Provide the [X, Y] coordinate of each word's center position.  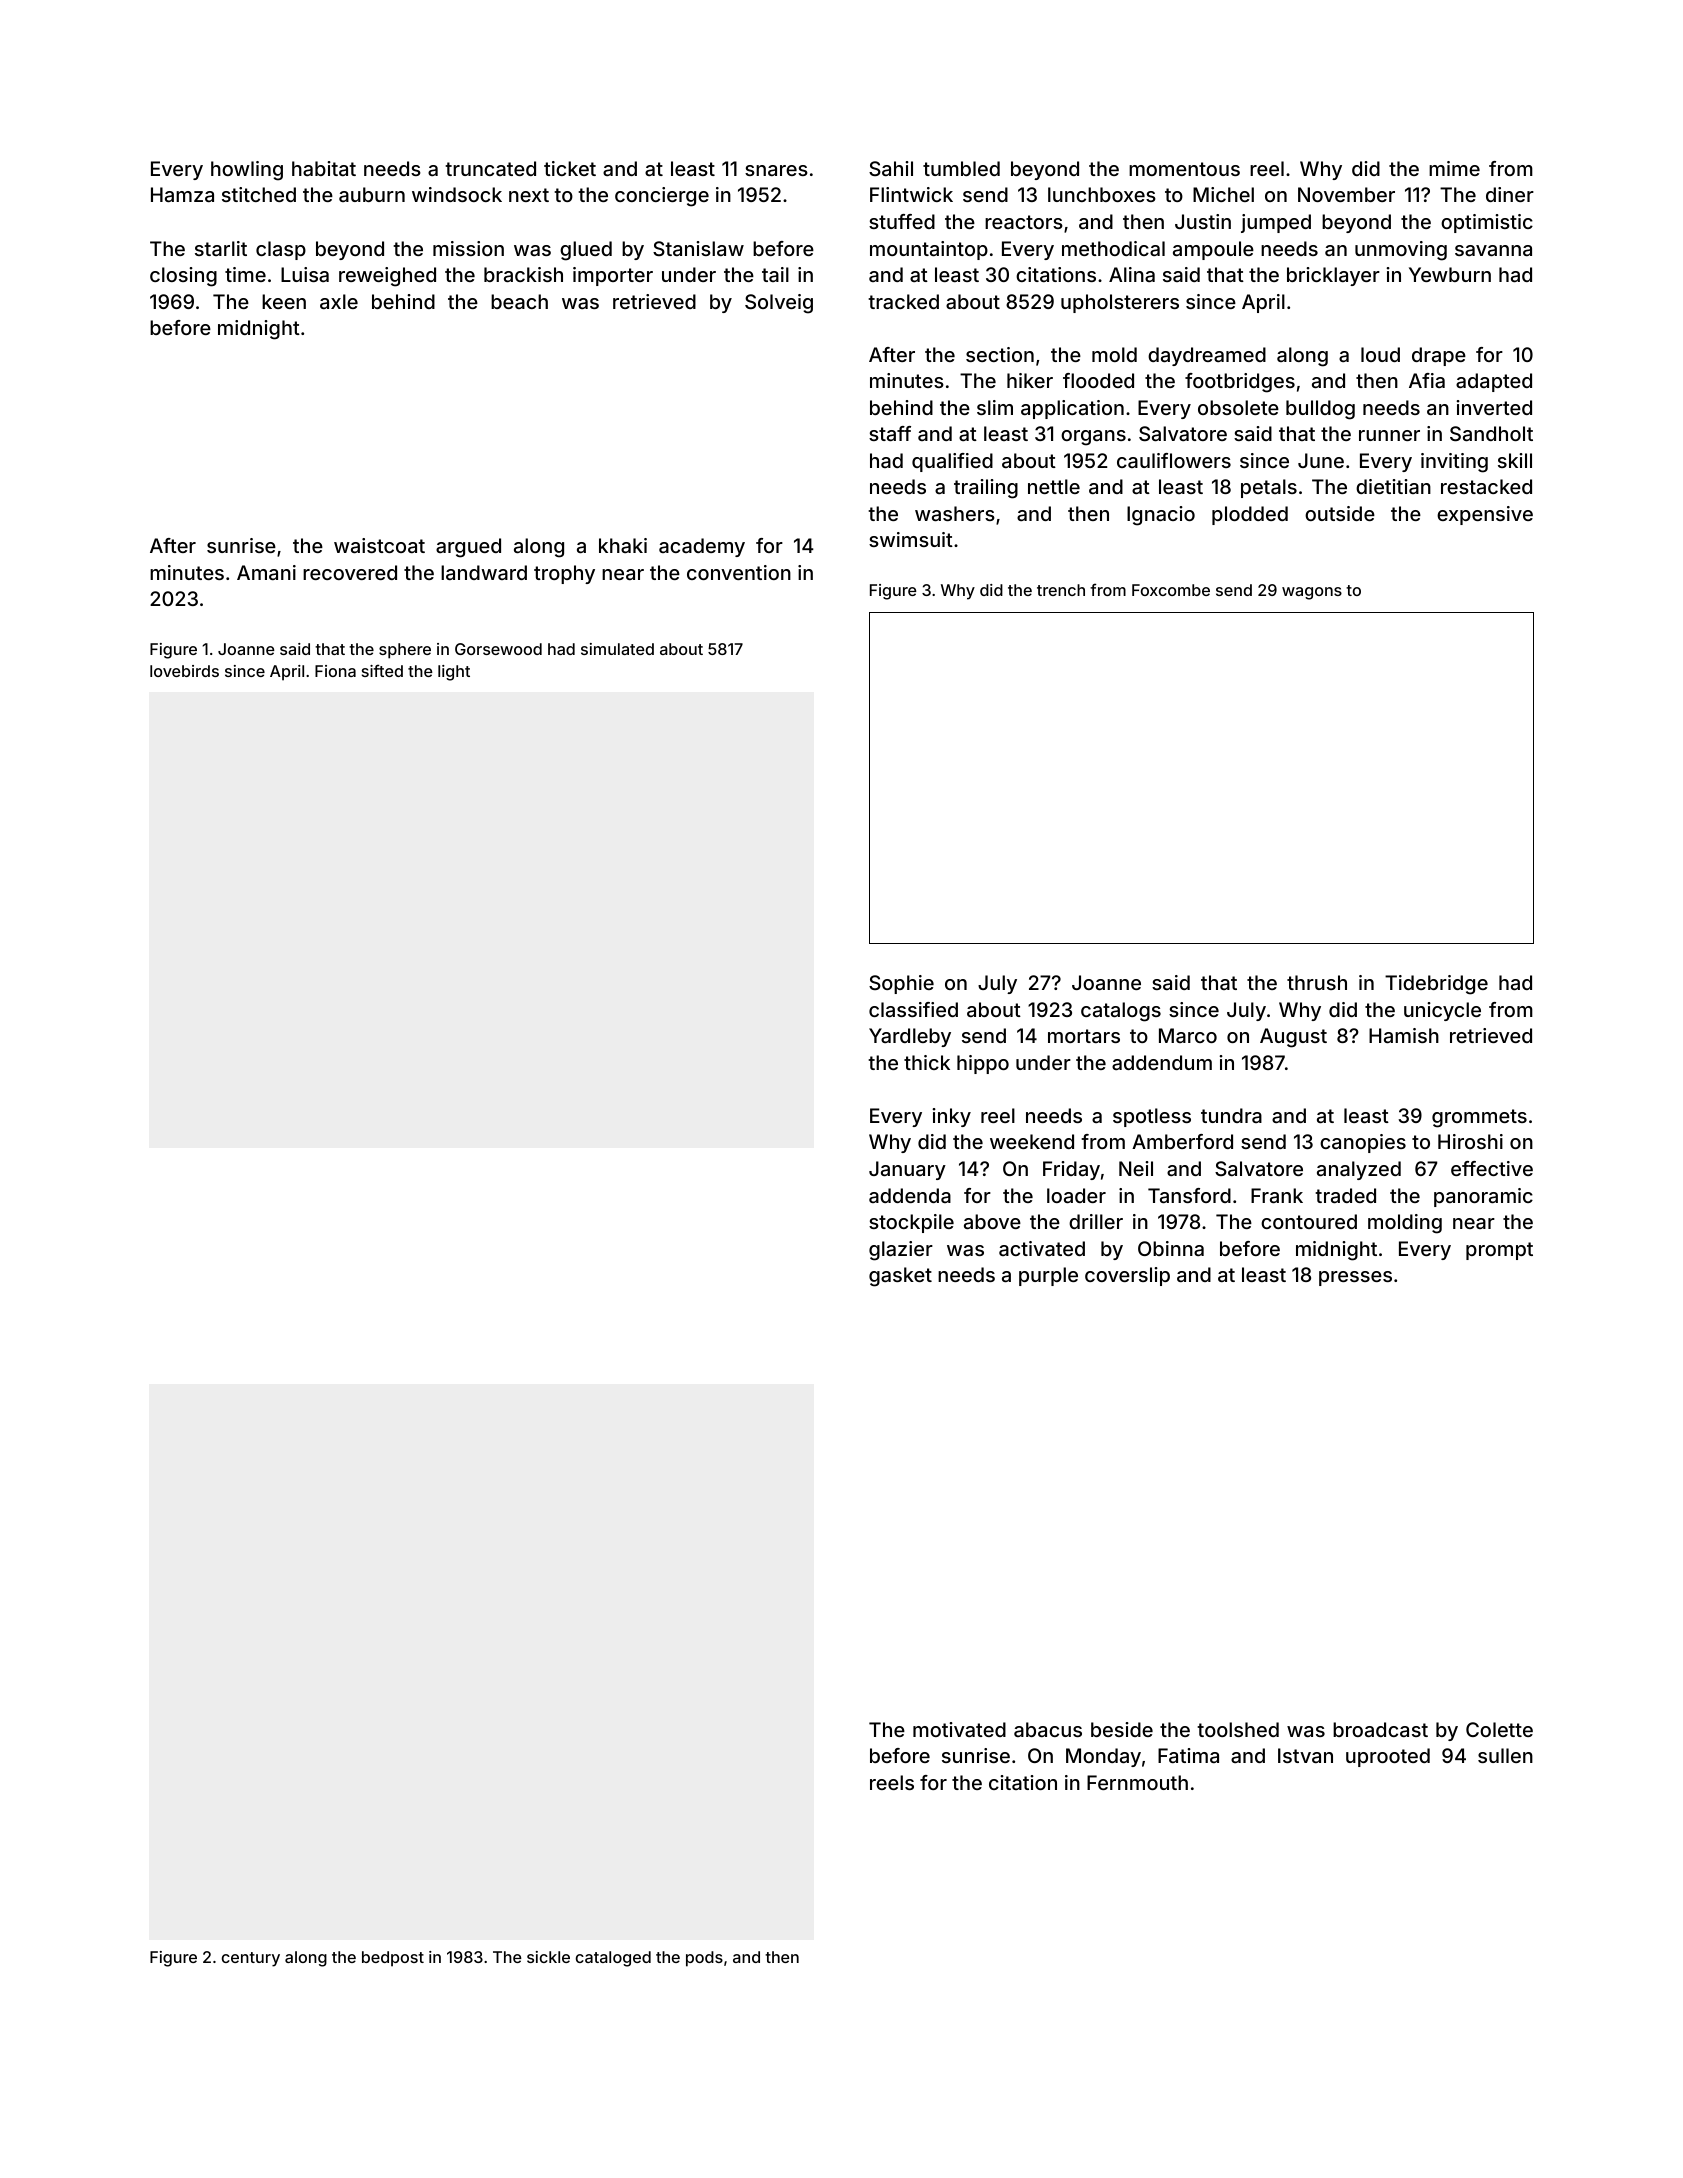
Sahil [891, 168]
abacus [1048, 1729]
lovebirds [184, 671]
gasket [900, 1277]
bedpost [393, 1959]
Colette [1499, 1729]
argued [468, 548]
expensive [1485, 515]
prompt [1499, 1251]
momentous [1184, 169]
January [907, 1170]
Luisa [305, 274]
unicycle [1442, 1011]
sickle [548, 1957]
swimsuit [911, 539]
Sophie [901, 984]
